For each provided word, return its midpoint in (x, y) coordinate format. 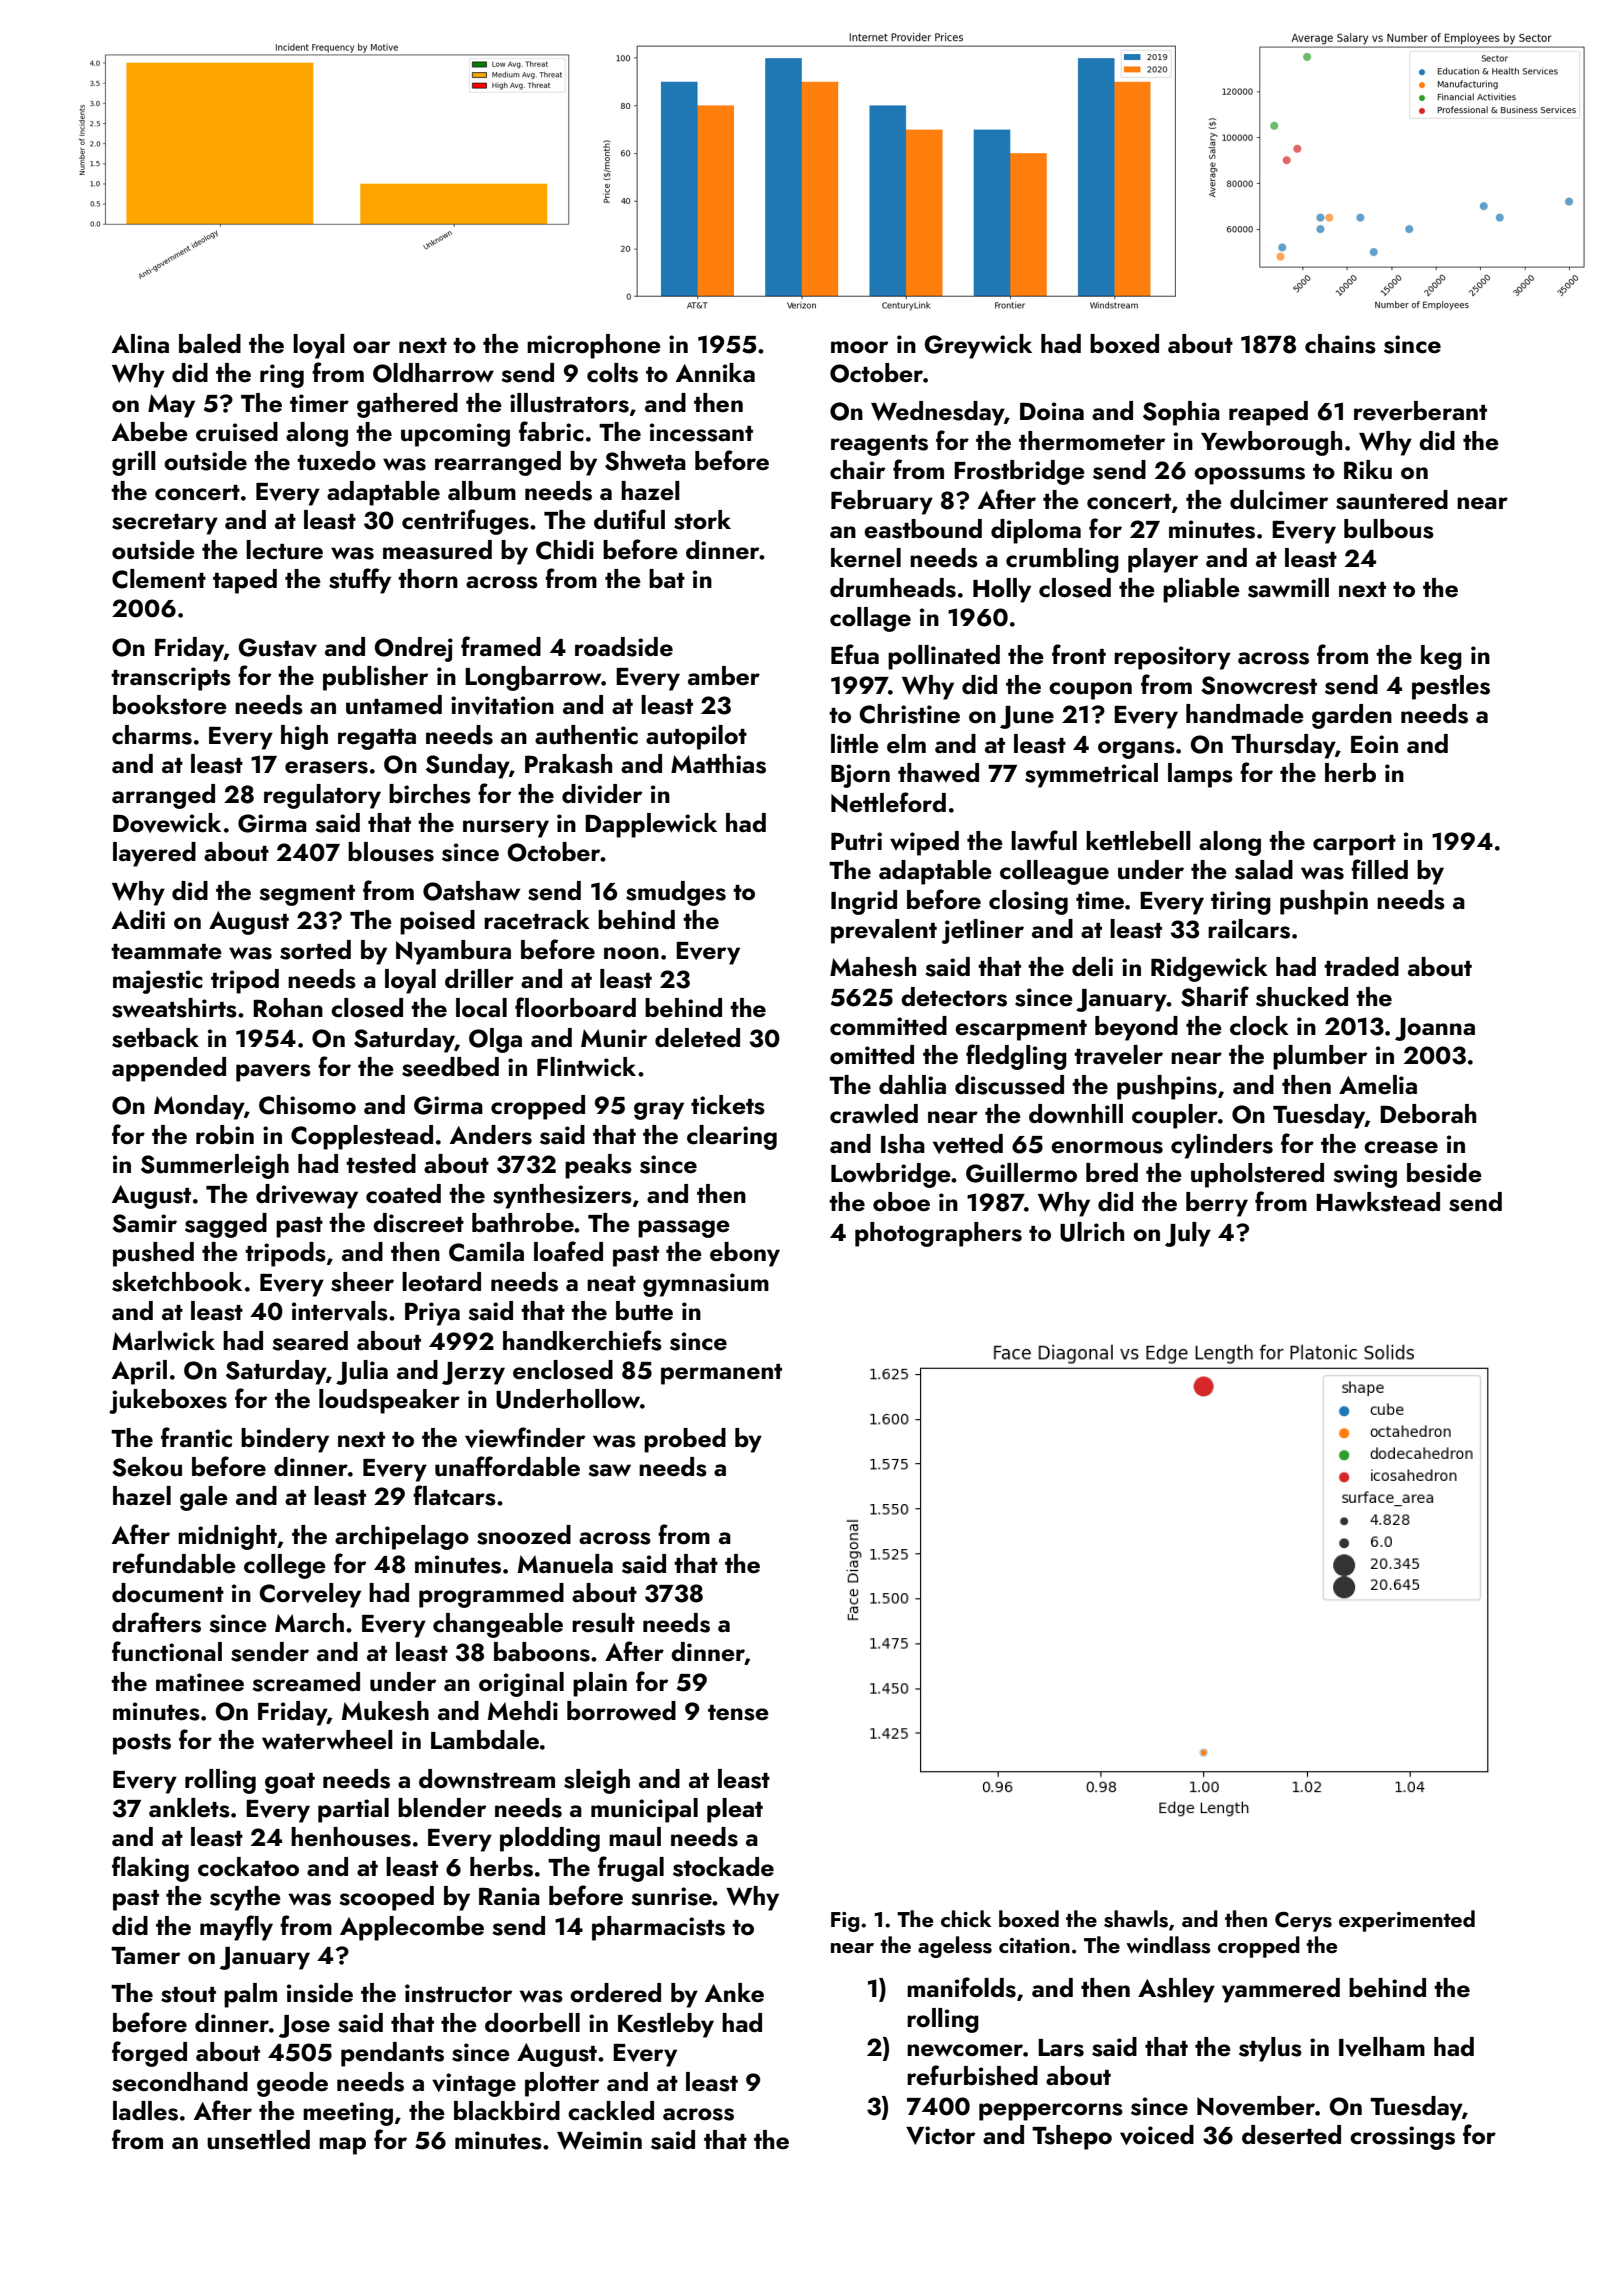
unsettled (258, 2140)
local (481, 1008)
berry (1217, 1204)
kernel (866, 558)
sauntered (1392, 500)
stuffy (360, 581)
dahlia (912, 1084)
